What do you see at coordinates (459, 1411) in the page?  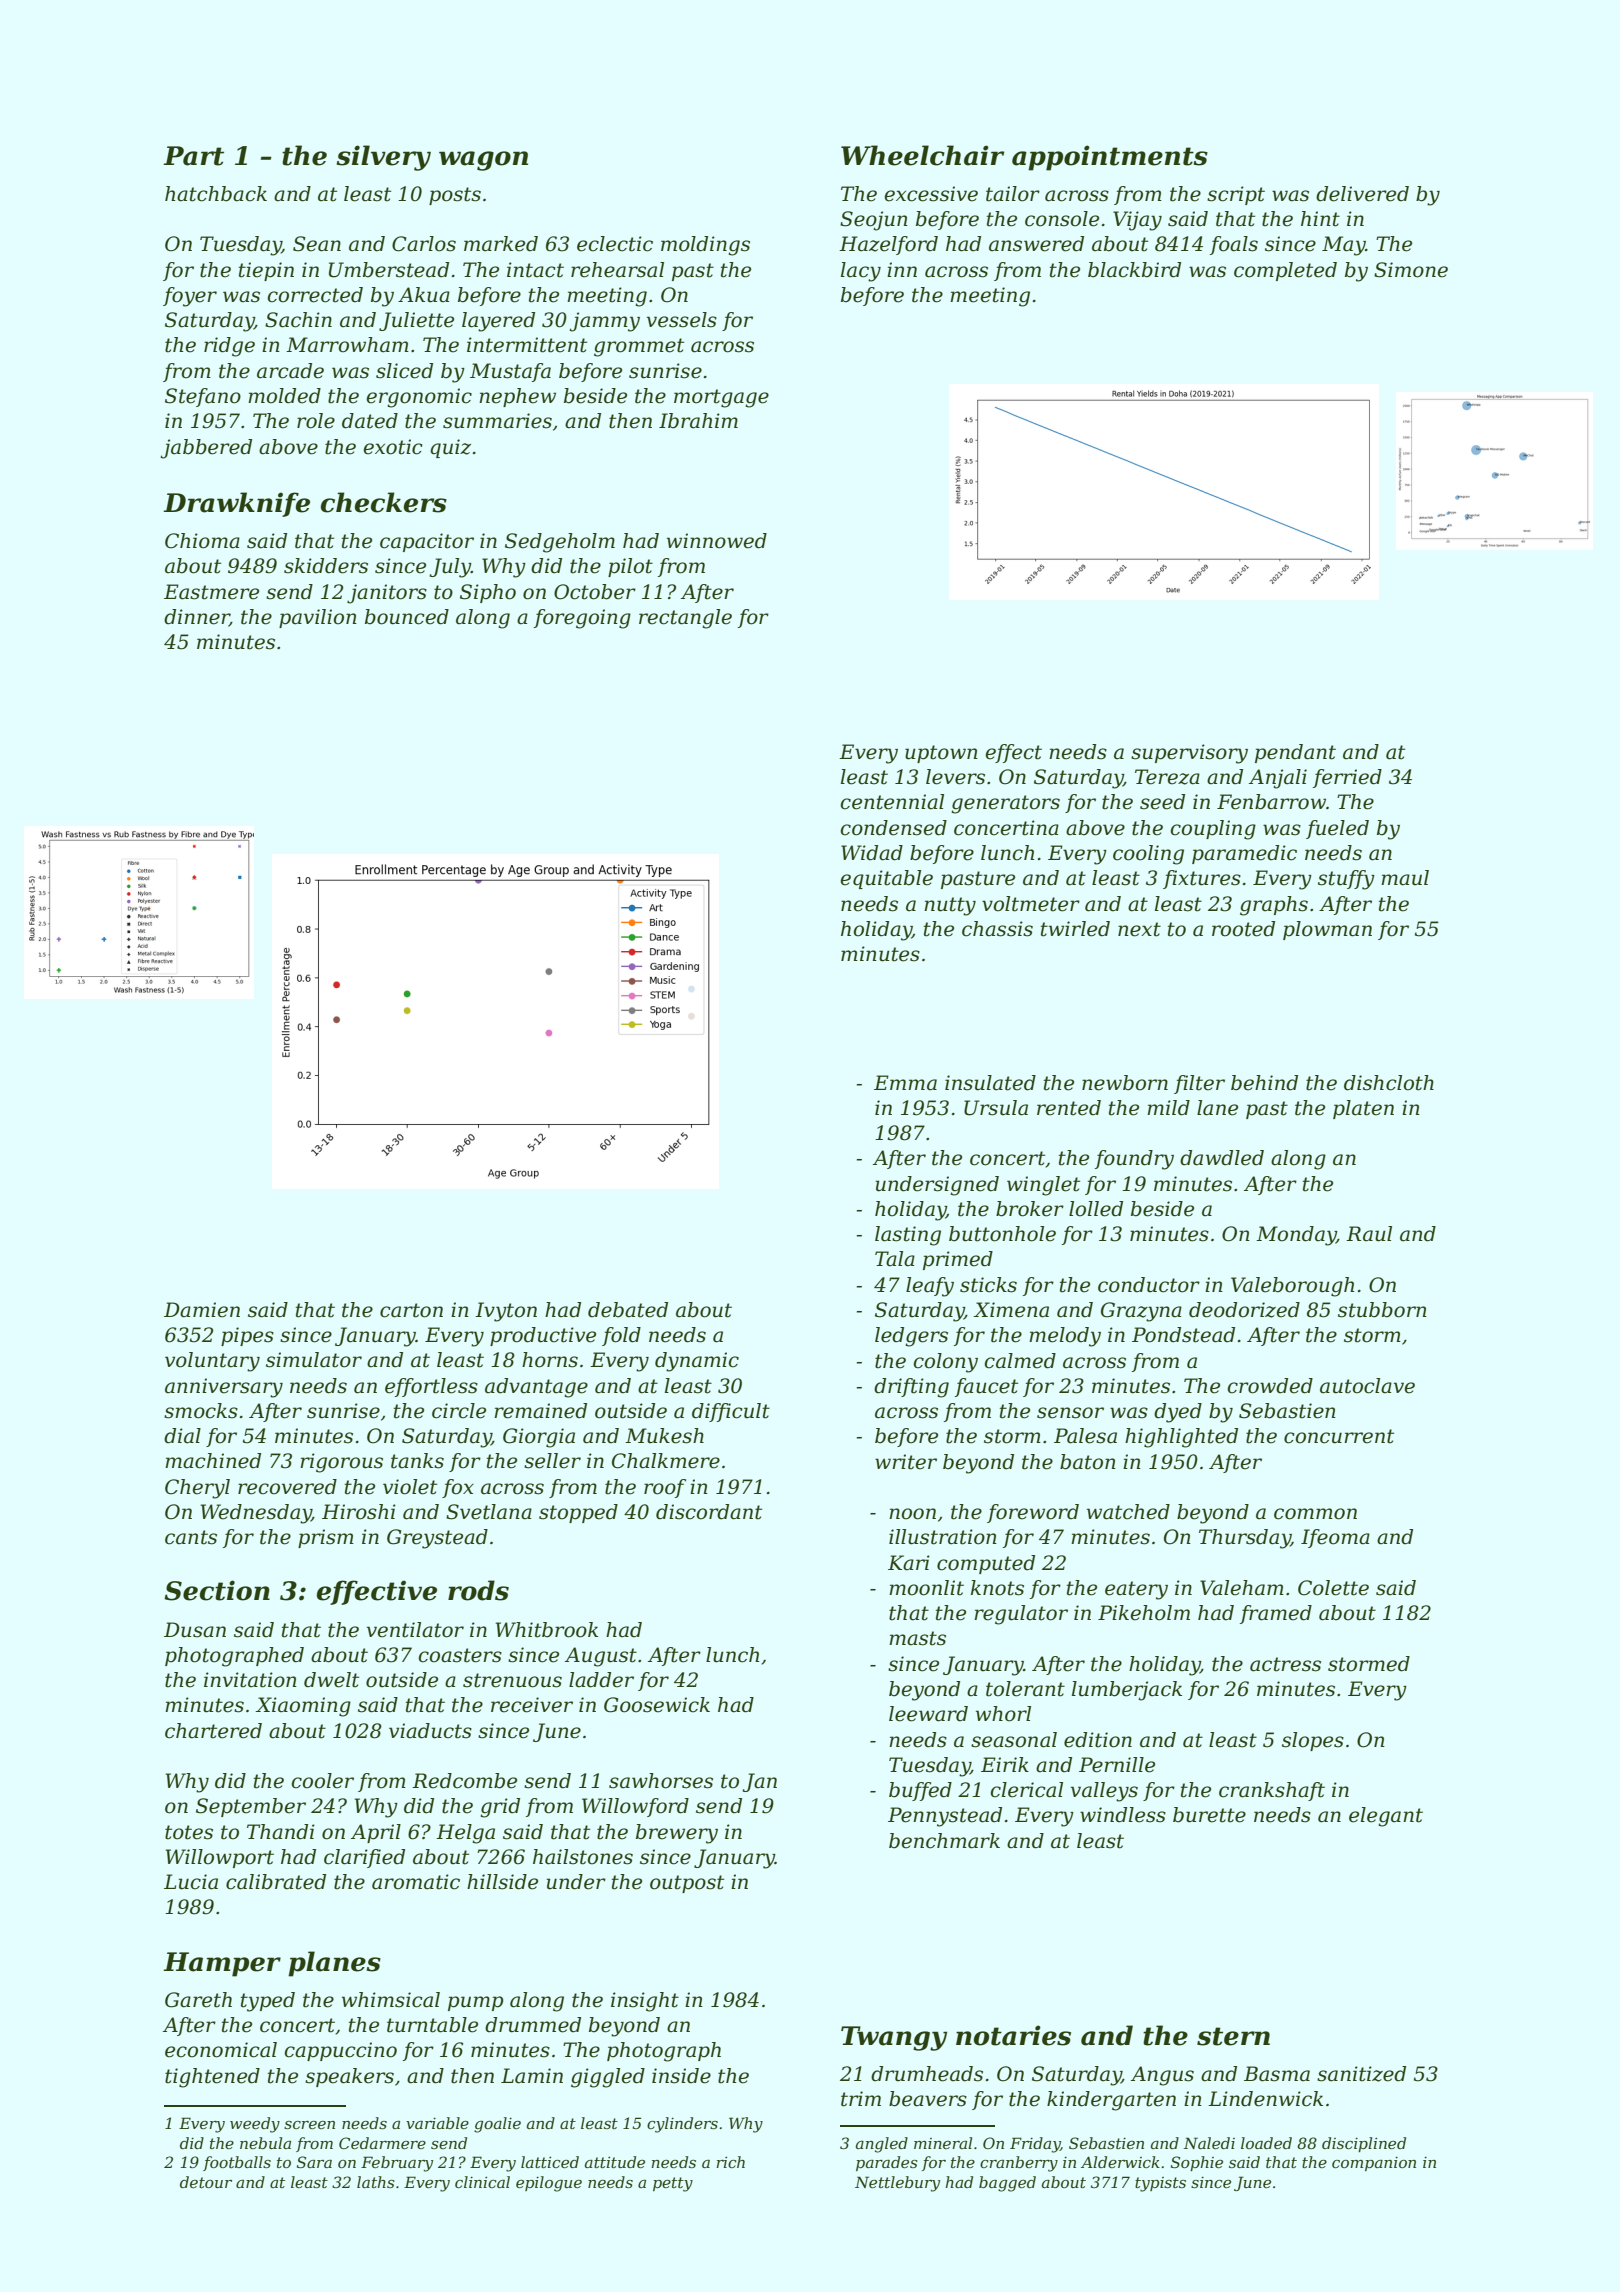 I see `circle` at bounding box center [459, 1411].
